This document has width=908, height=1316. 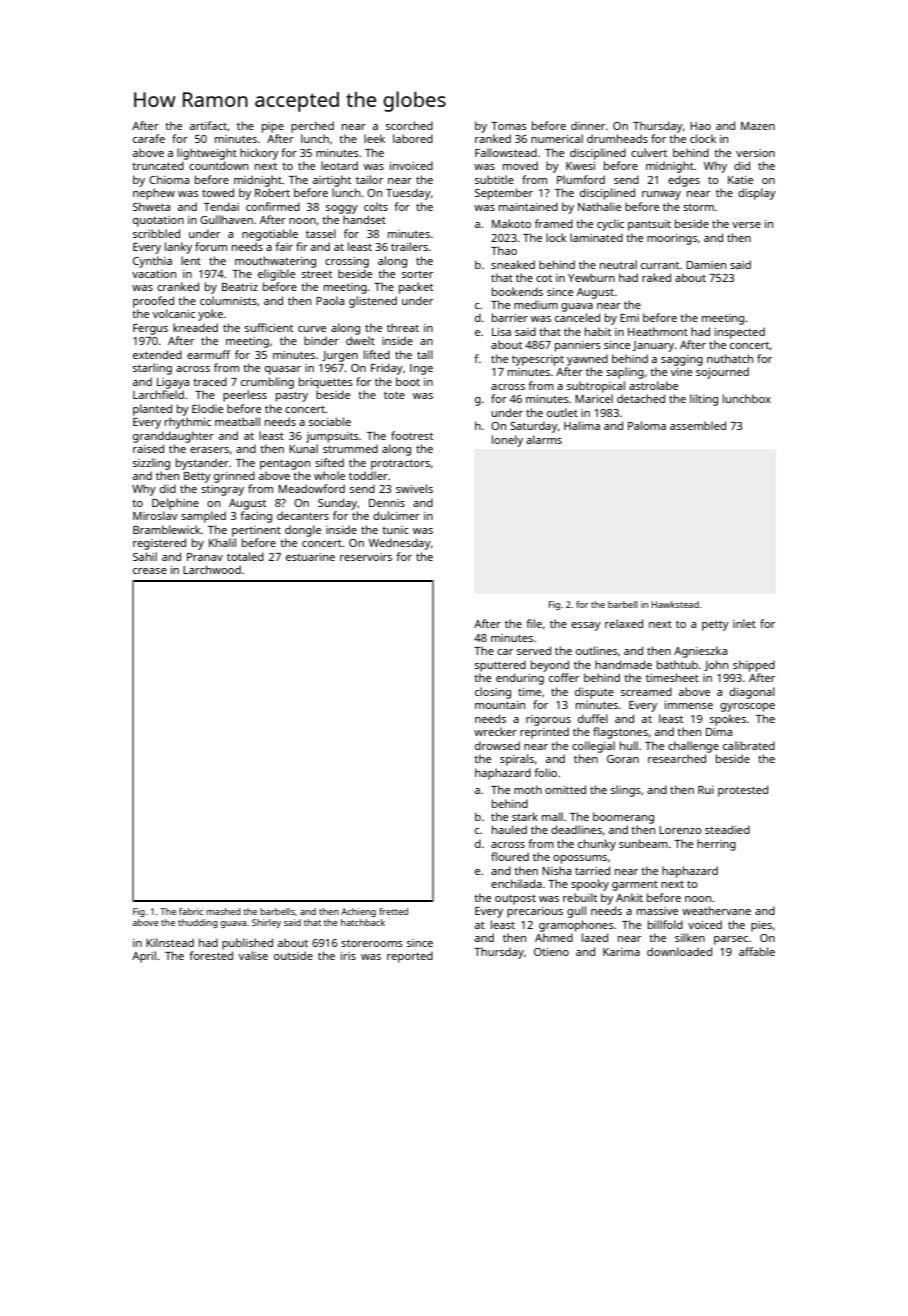 I want to click on sojourned, so click(x=722, y=373).
